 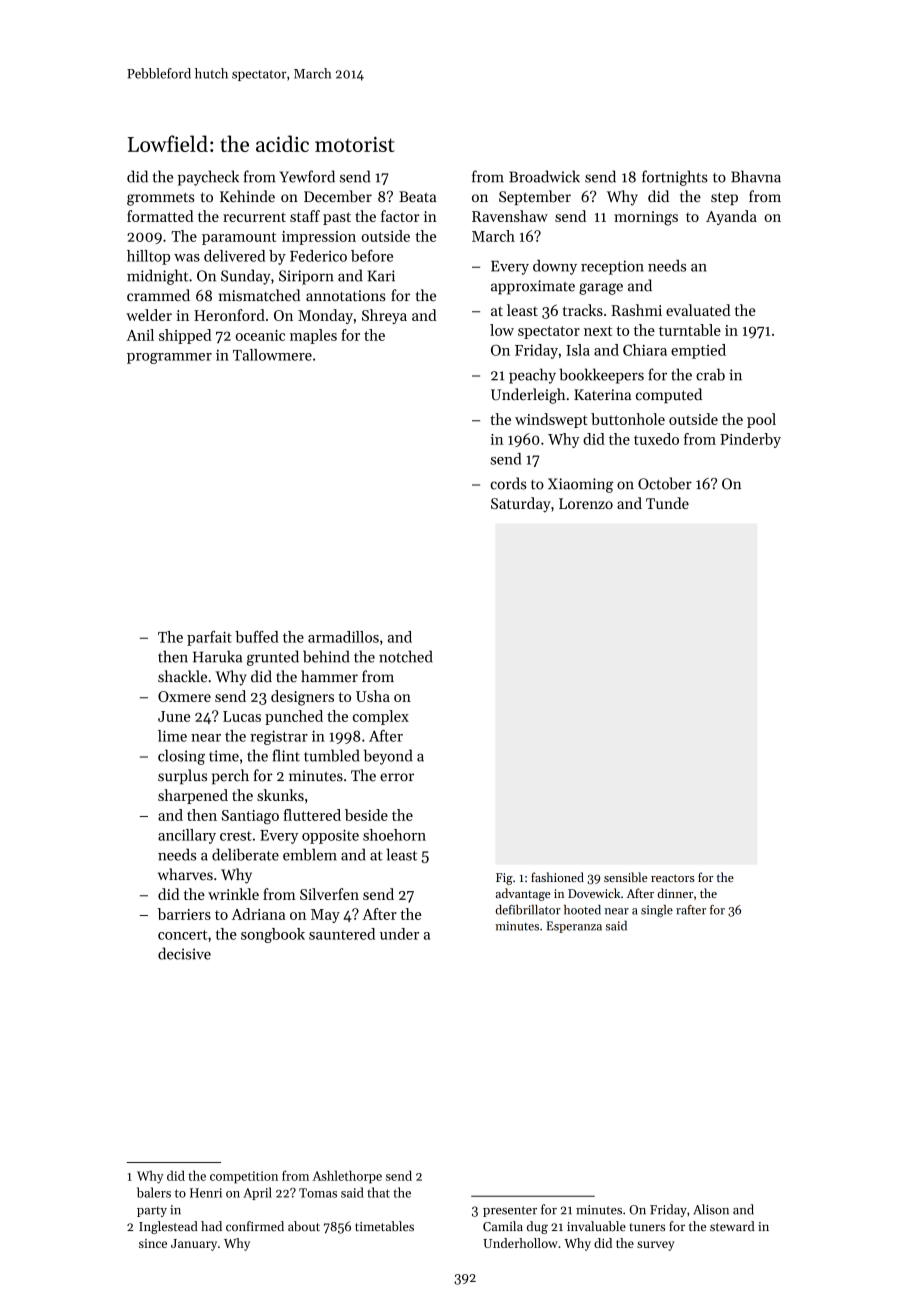 What do you see at coordinates (236, 836) in the screenshot?
I see `crest` at bounding box center [236, 836].
